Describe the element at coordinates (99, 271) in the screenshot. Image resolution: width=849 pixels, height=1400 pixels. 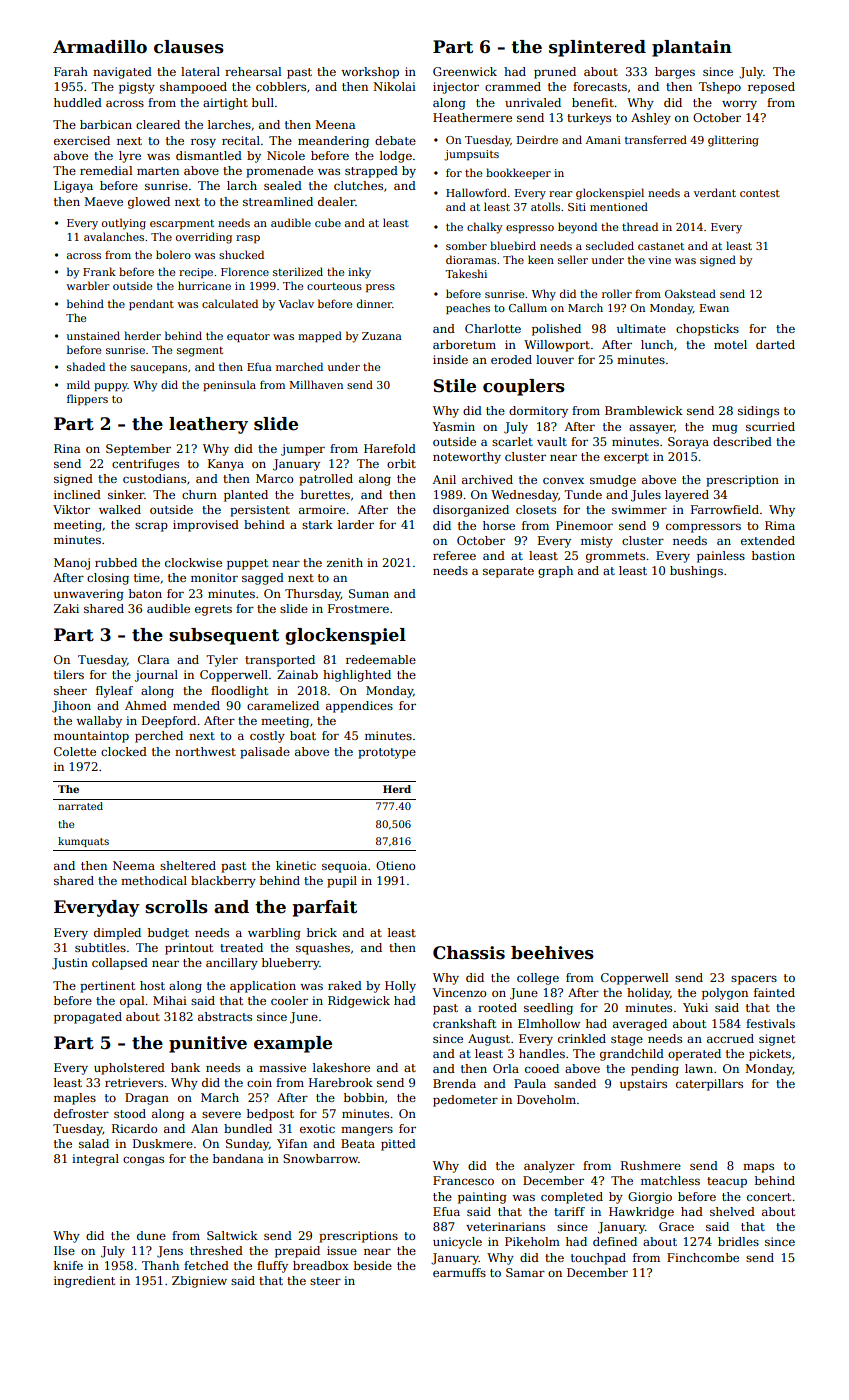
I see `Frank` at that location.
